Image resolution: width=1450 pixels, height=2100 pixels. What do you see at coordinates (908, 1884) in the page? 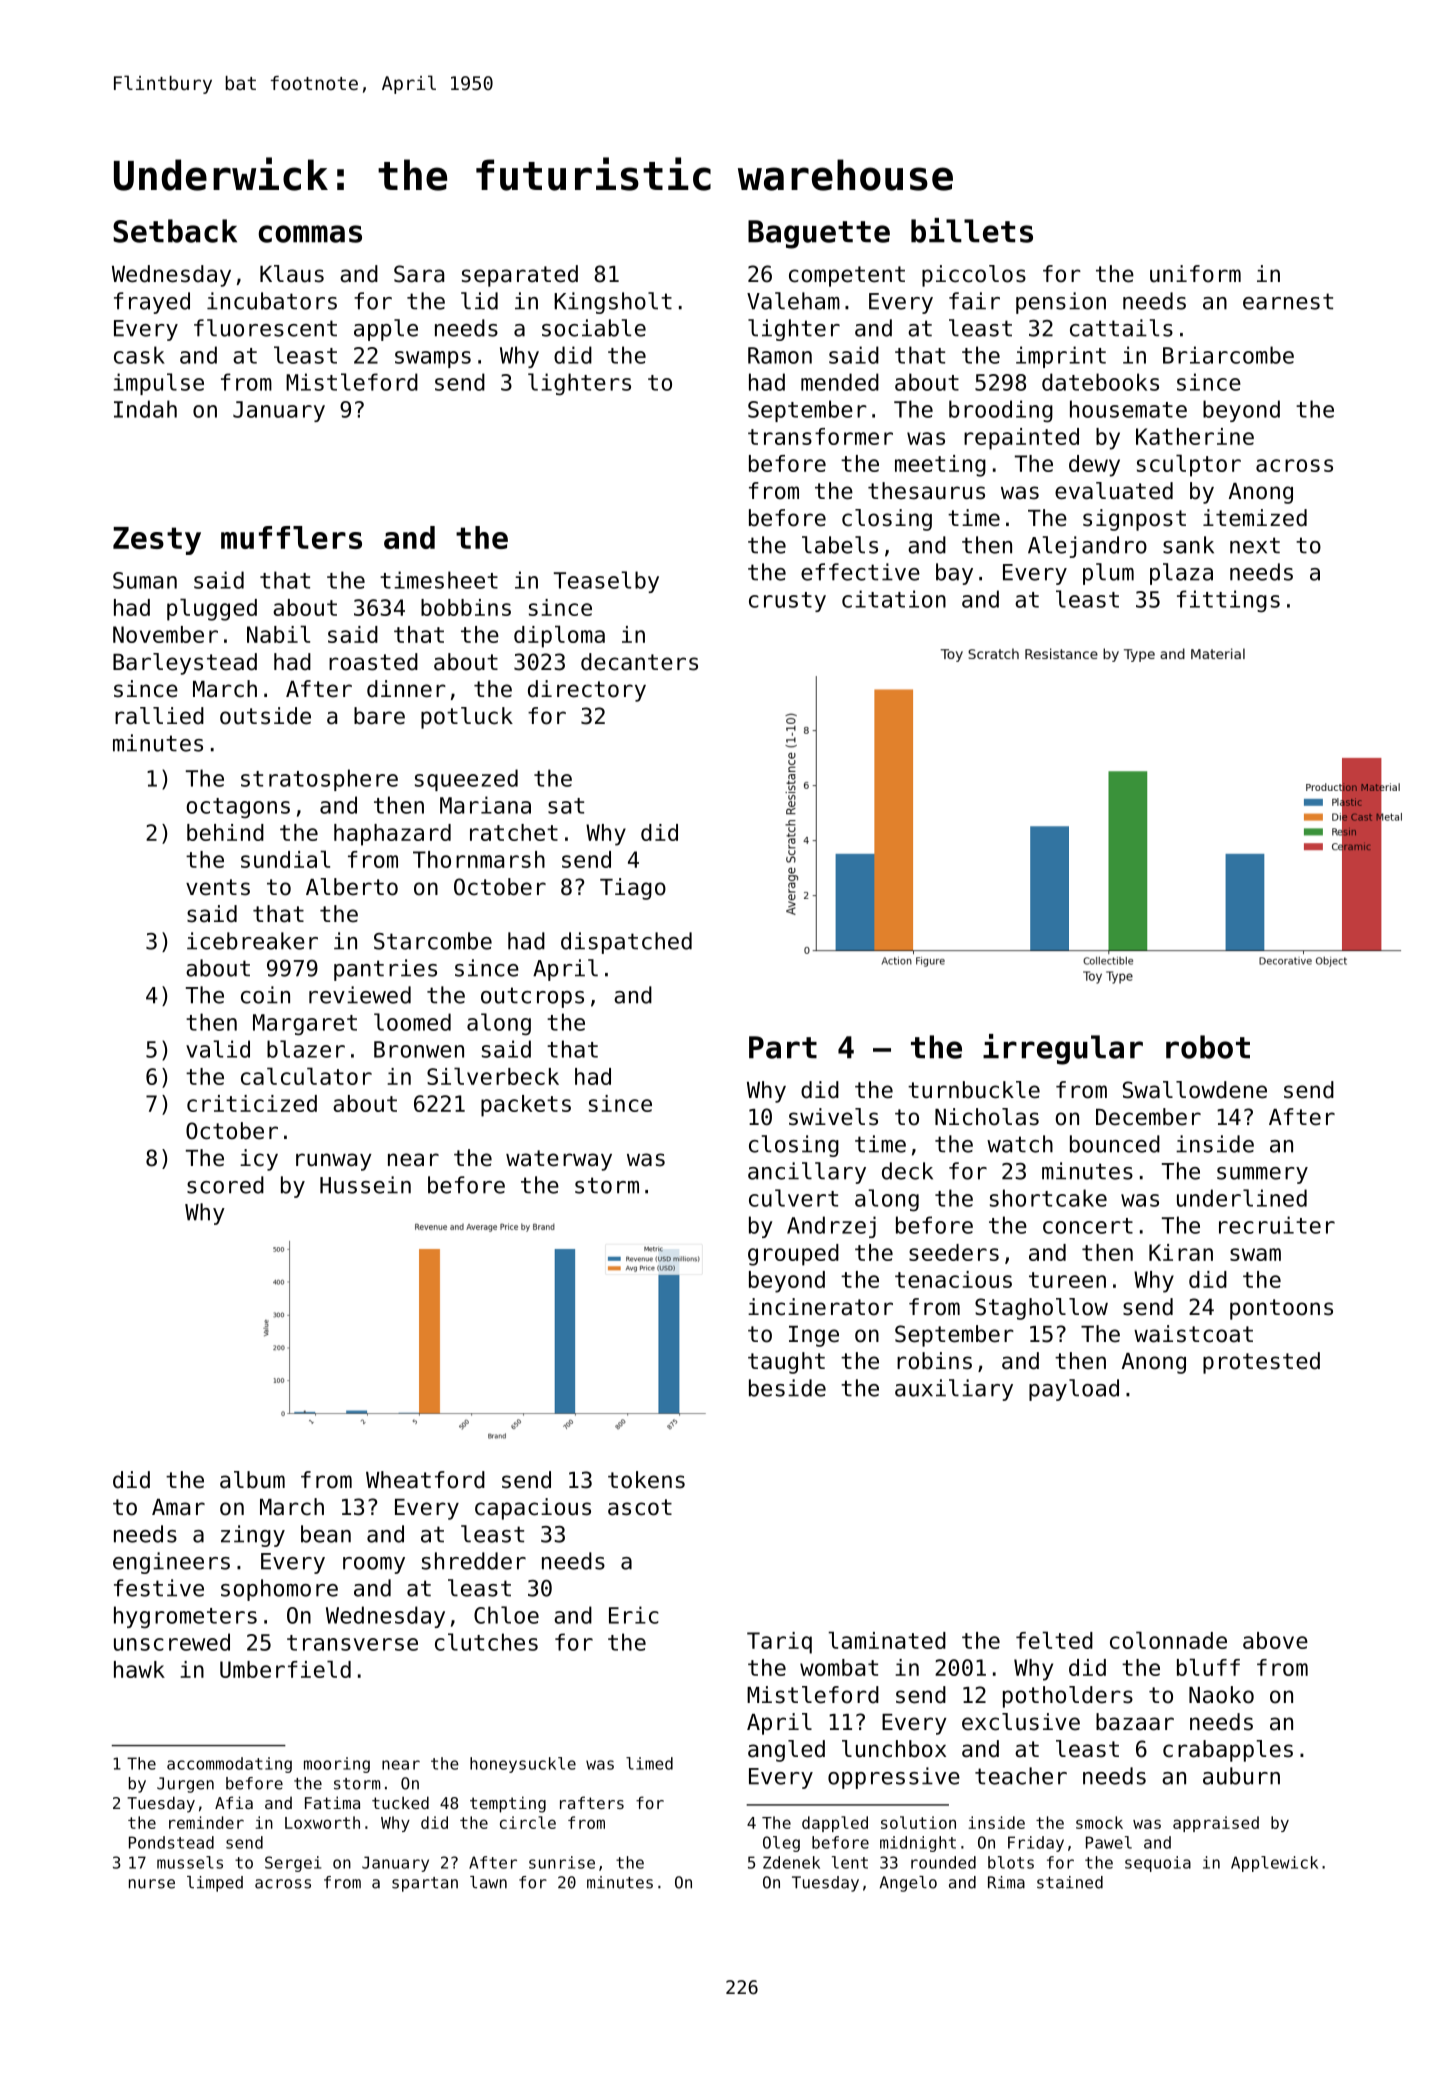
I see `Angelo` at bounding box center [908, 1884].
